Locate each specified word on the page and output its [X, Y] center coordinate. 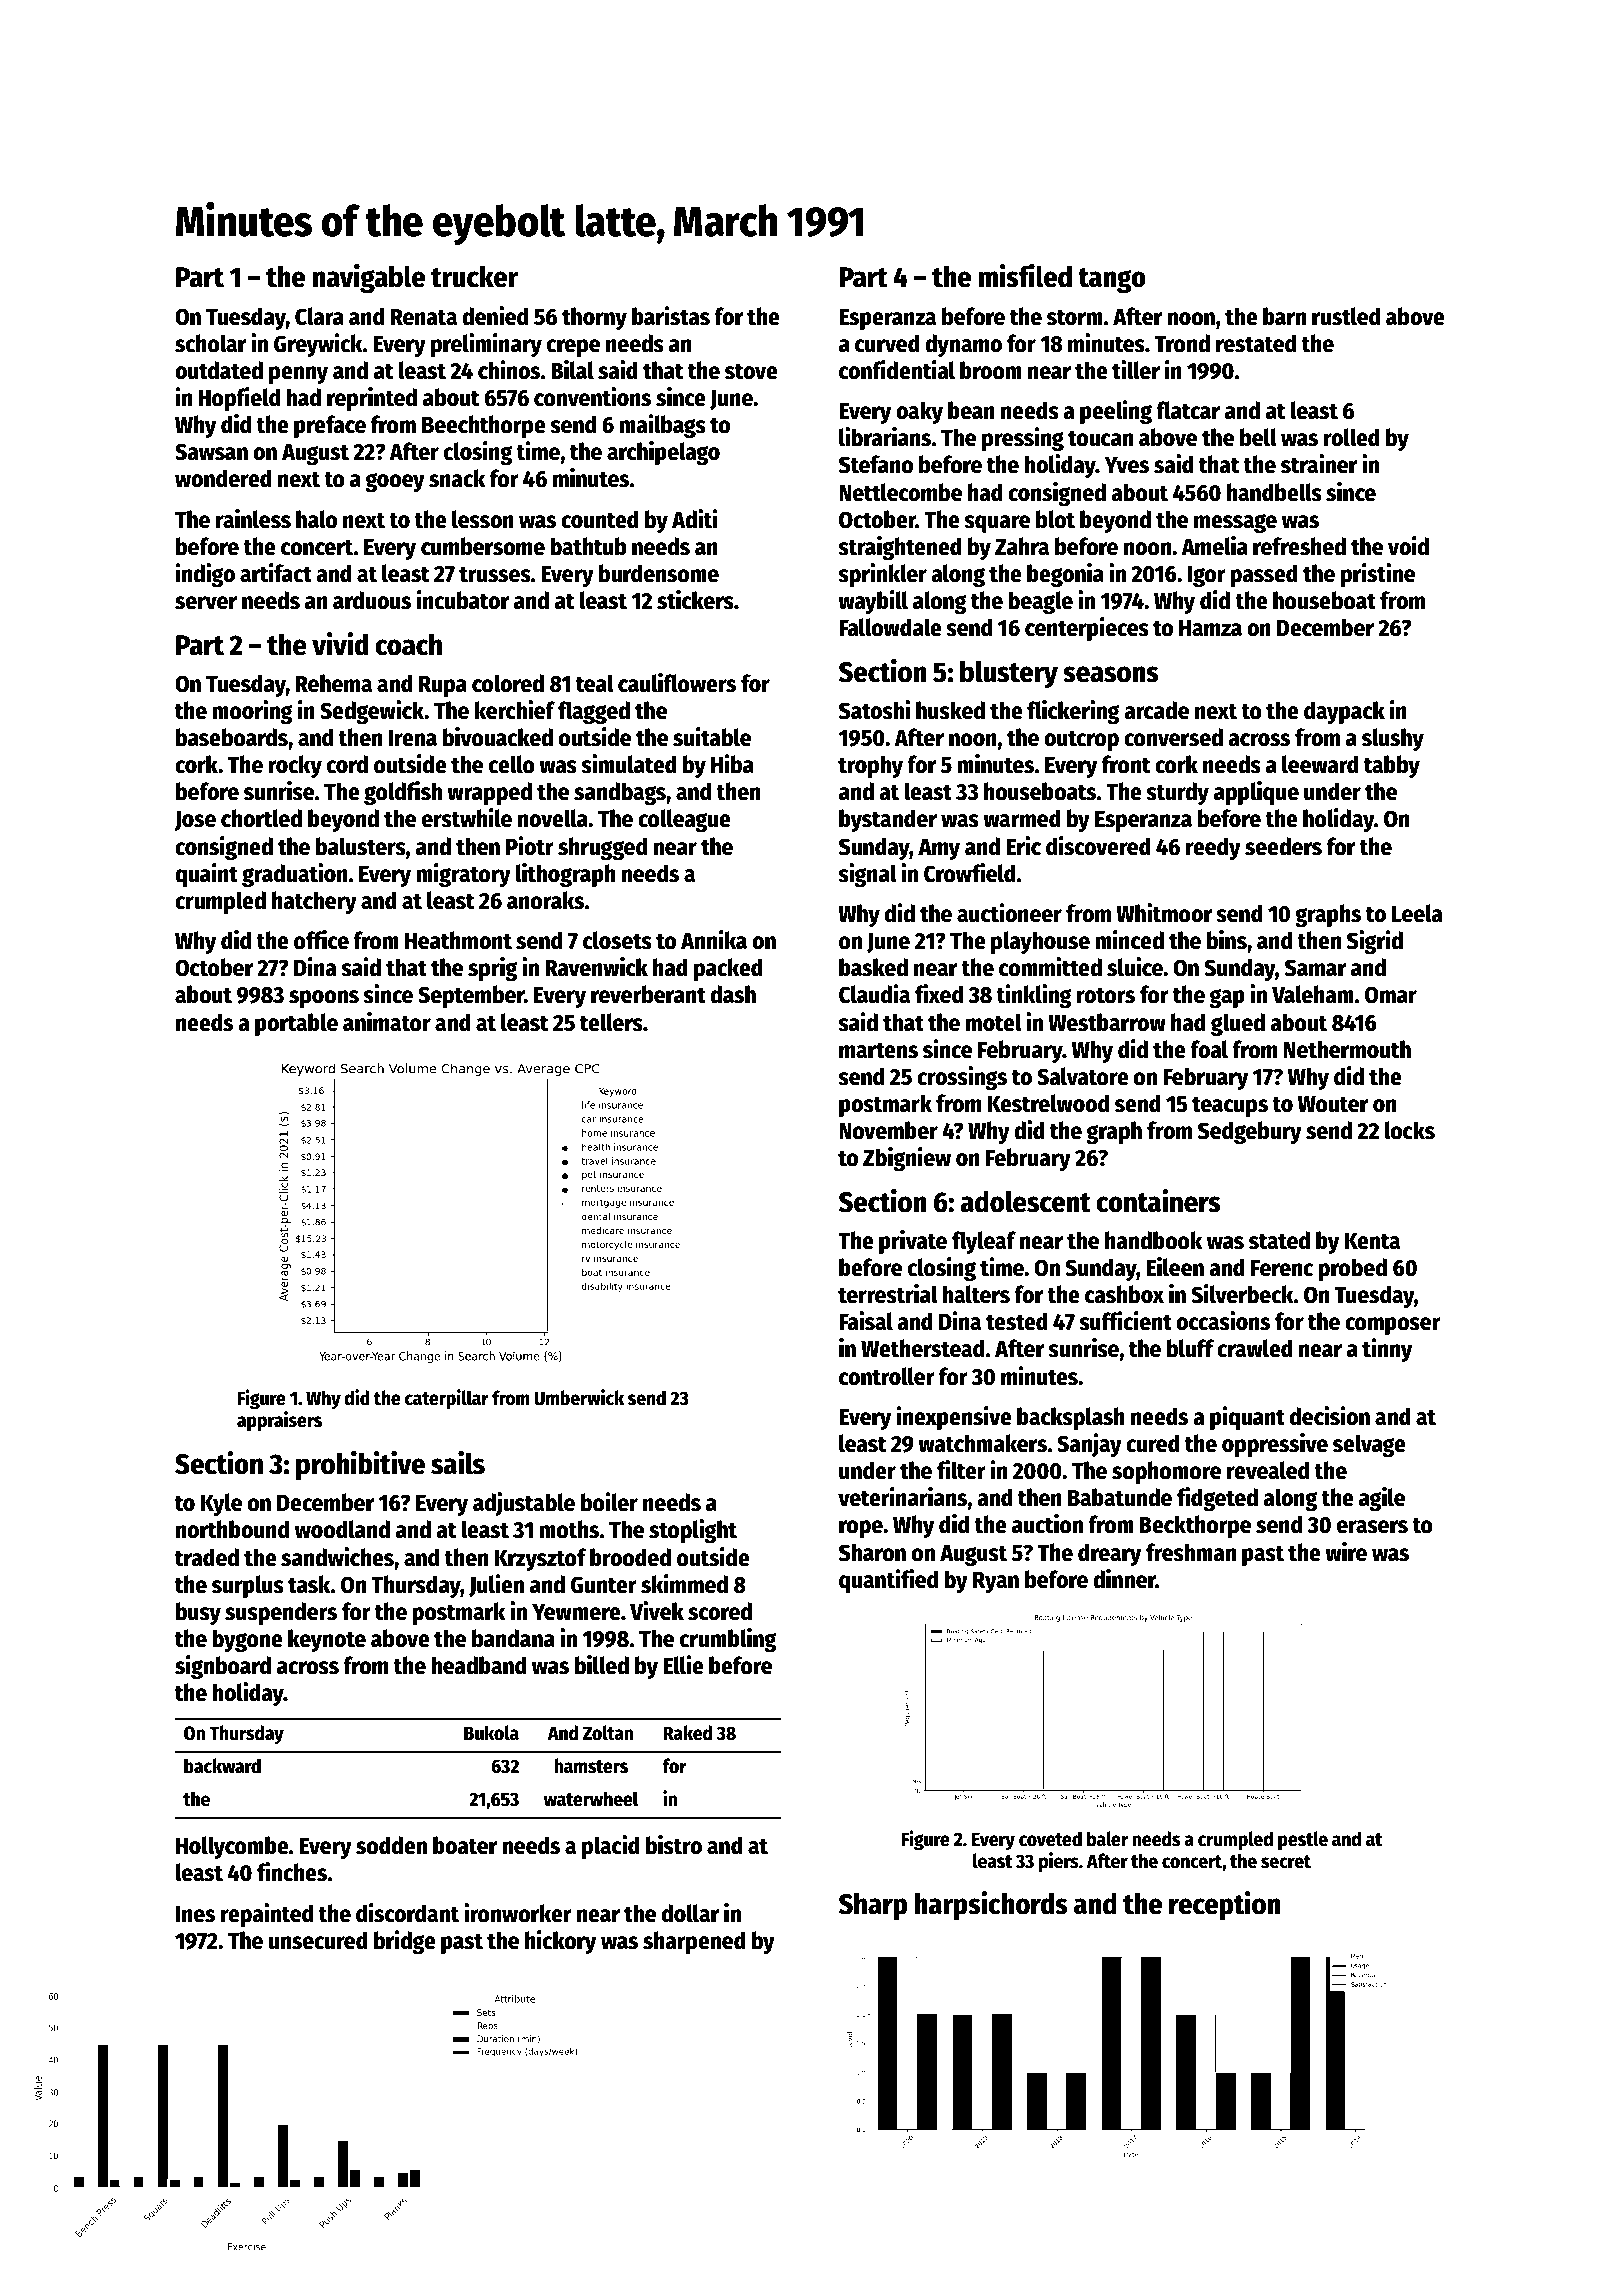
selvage [1369, 1445]
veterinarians [902, 1497]
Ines [195, 1914]
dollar [690, 1913]
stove [751, 371]
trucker [474, 276]
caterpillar [447, 1399]
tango [1112, 281]
